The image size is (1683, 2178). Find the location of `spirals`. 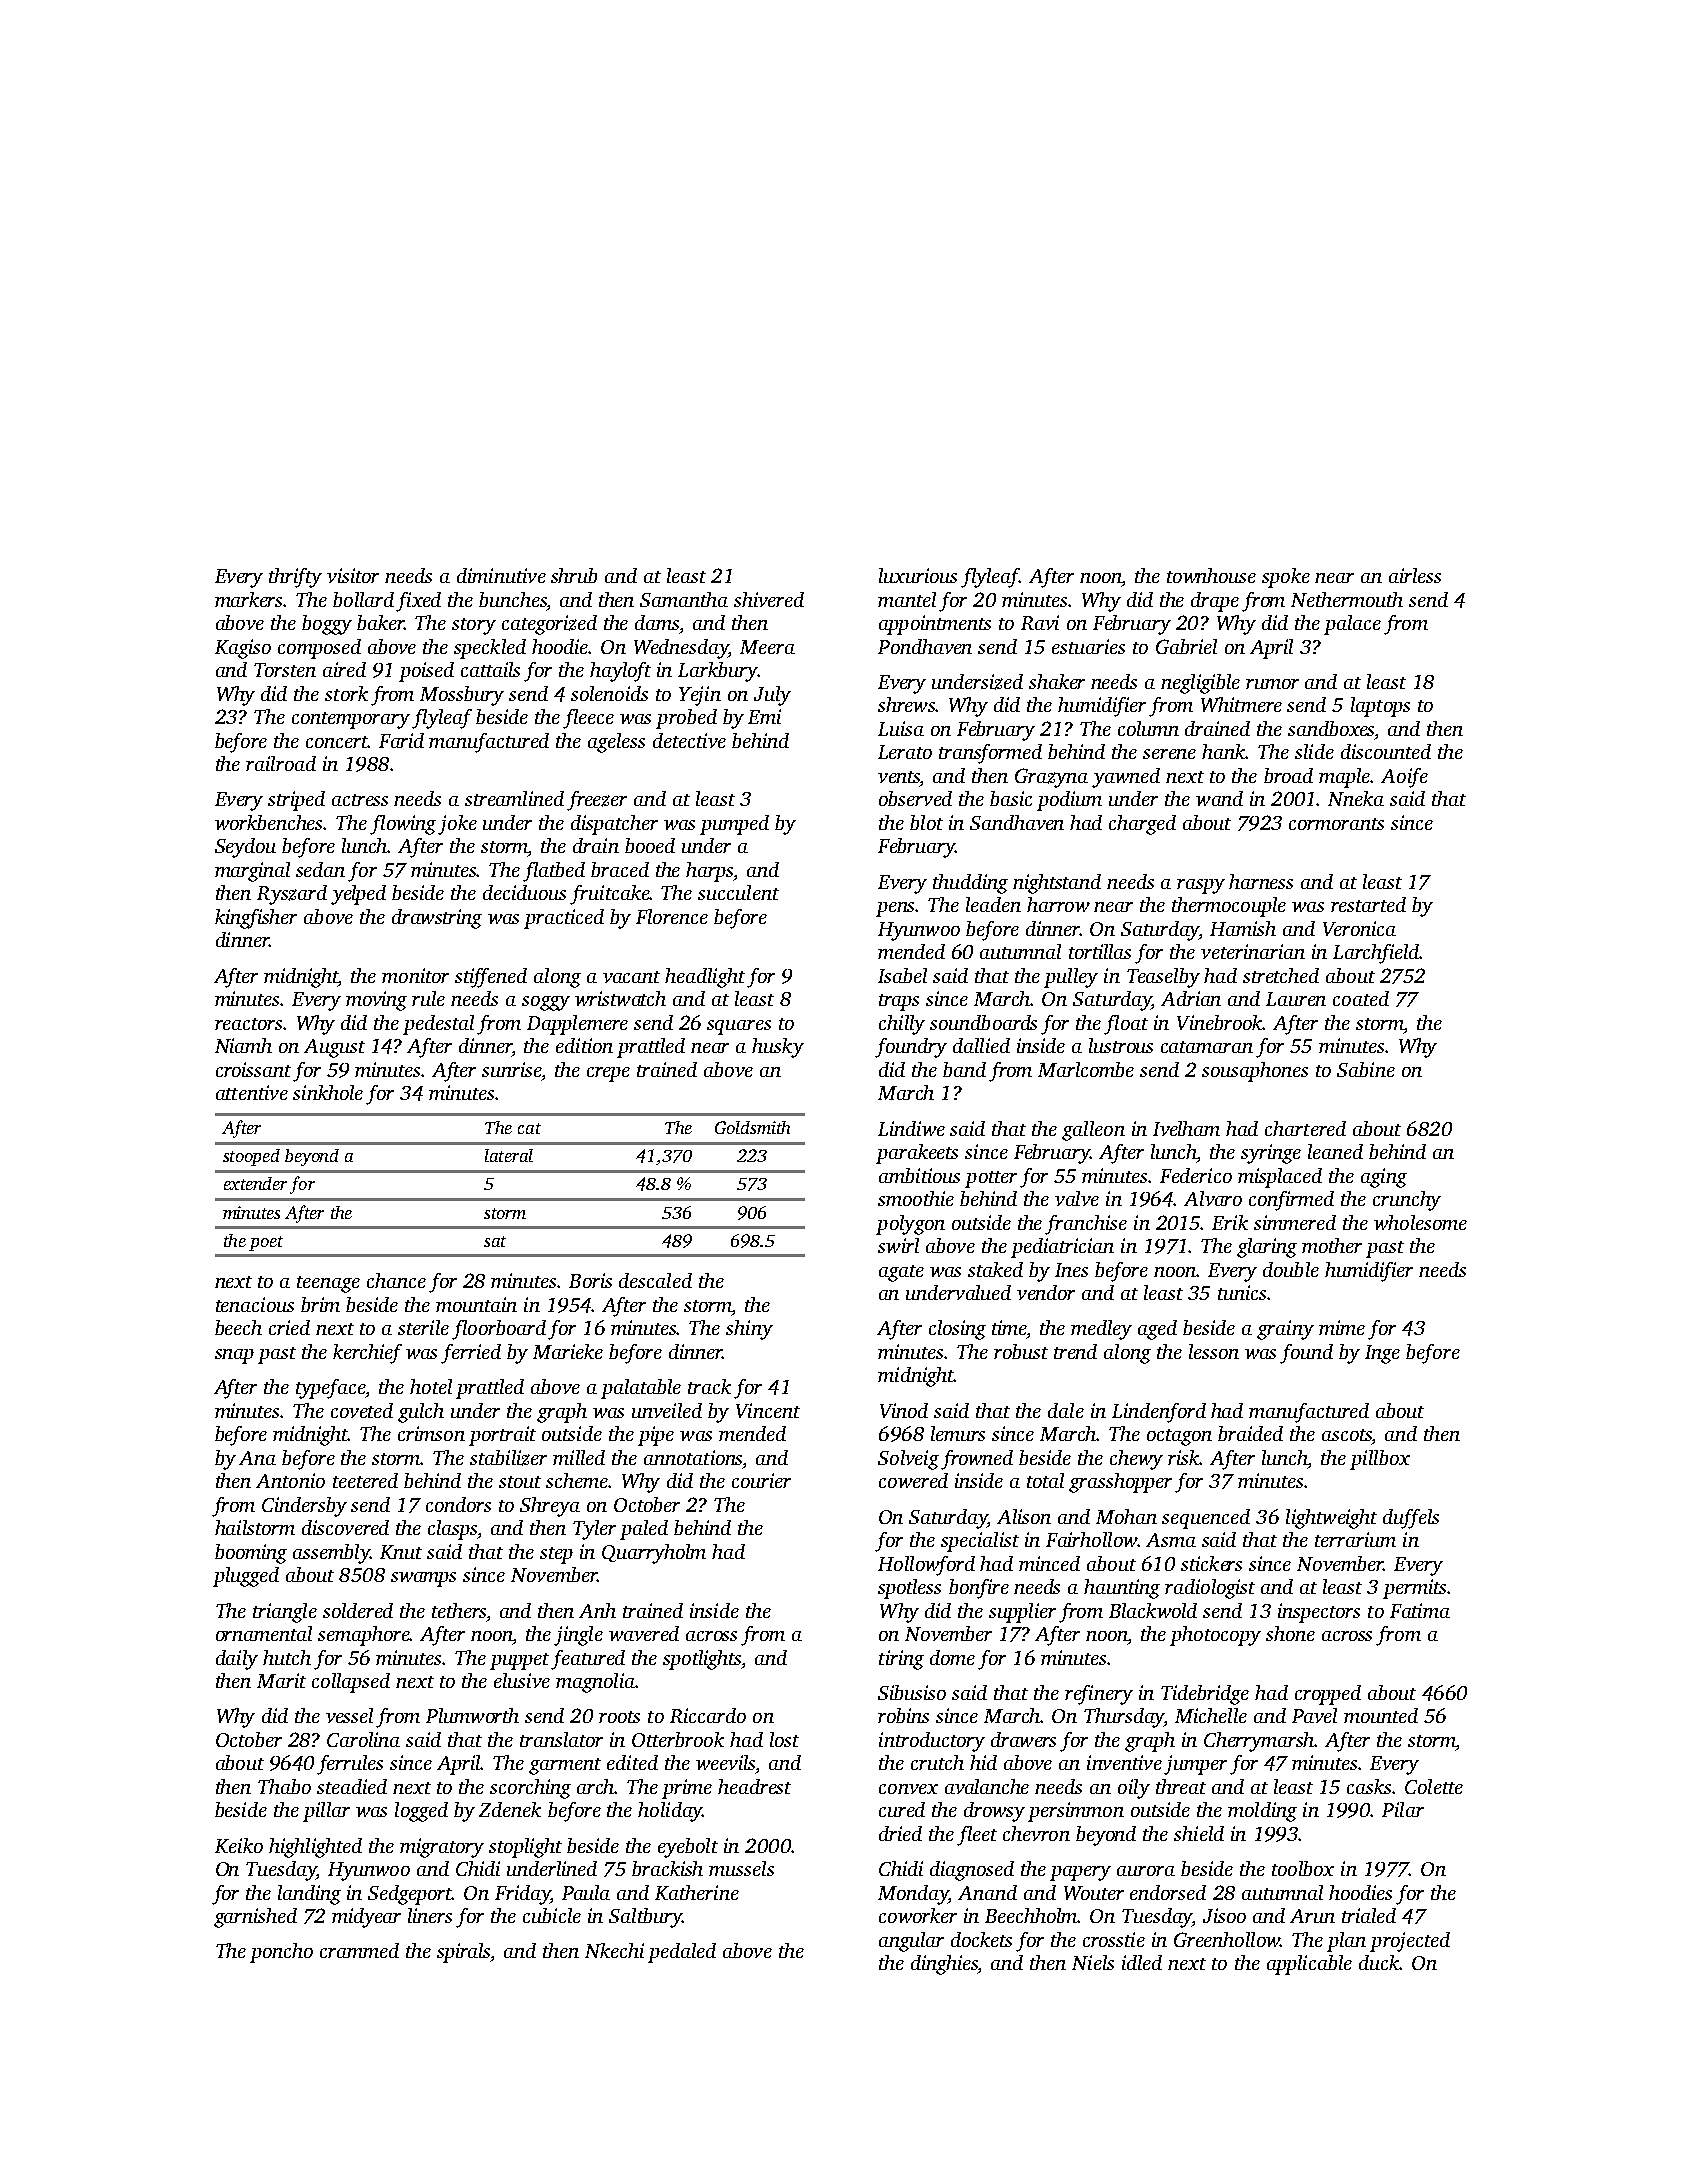

spirals is located at coordinates (464, 1953).
